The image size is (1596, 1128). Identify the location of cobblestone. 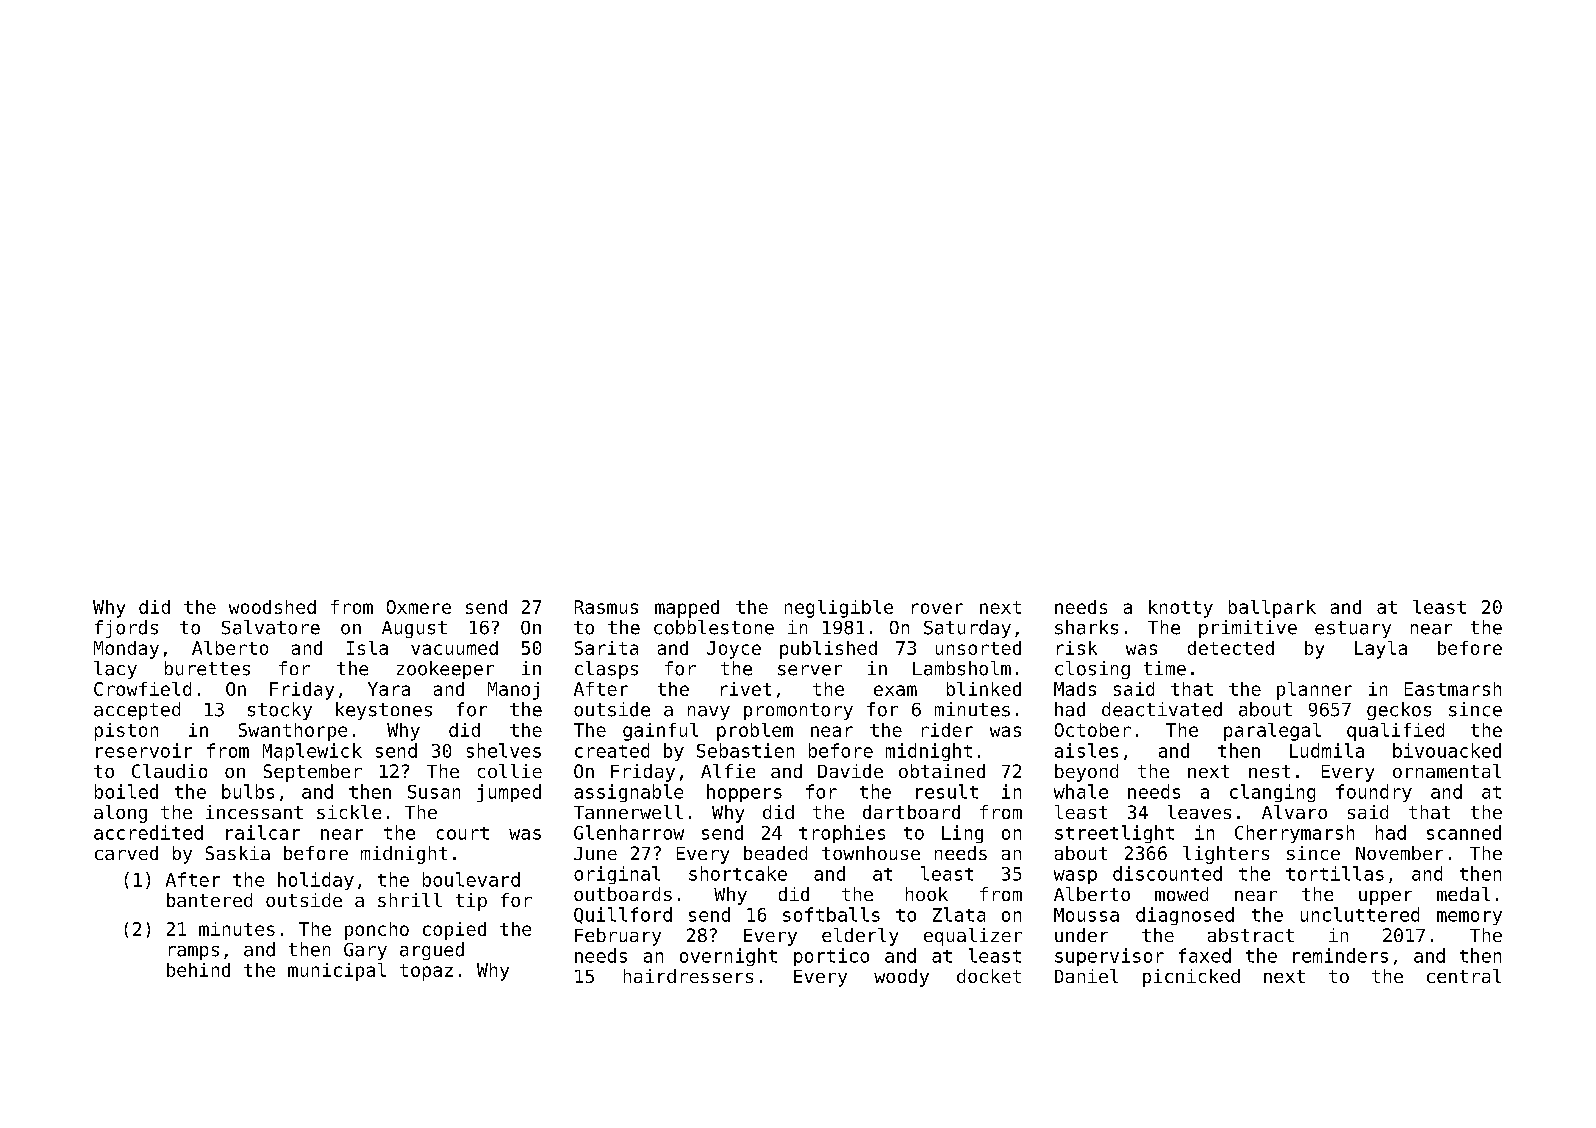
(714, 627).
